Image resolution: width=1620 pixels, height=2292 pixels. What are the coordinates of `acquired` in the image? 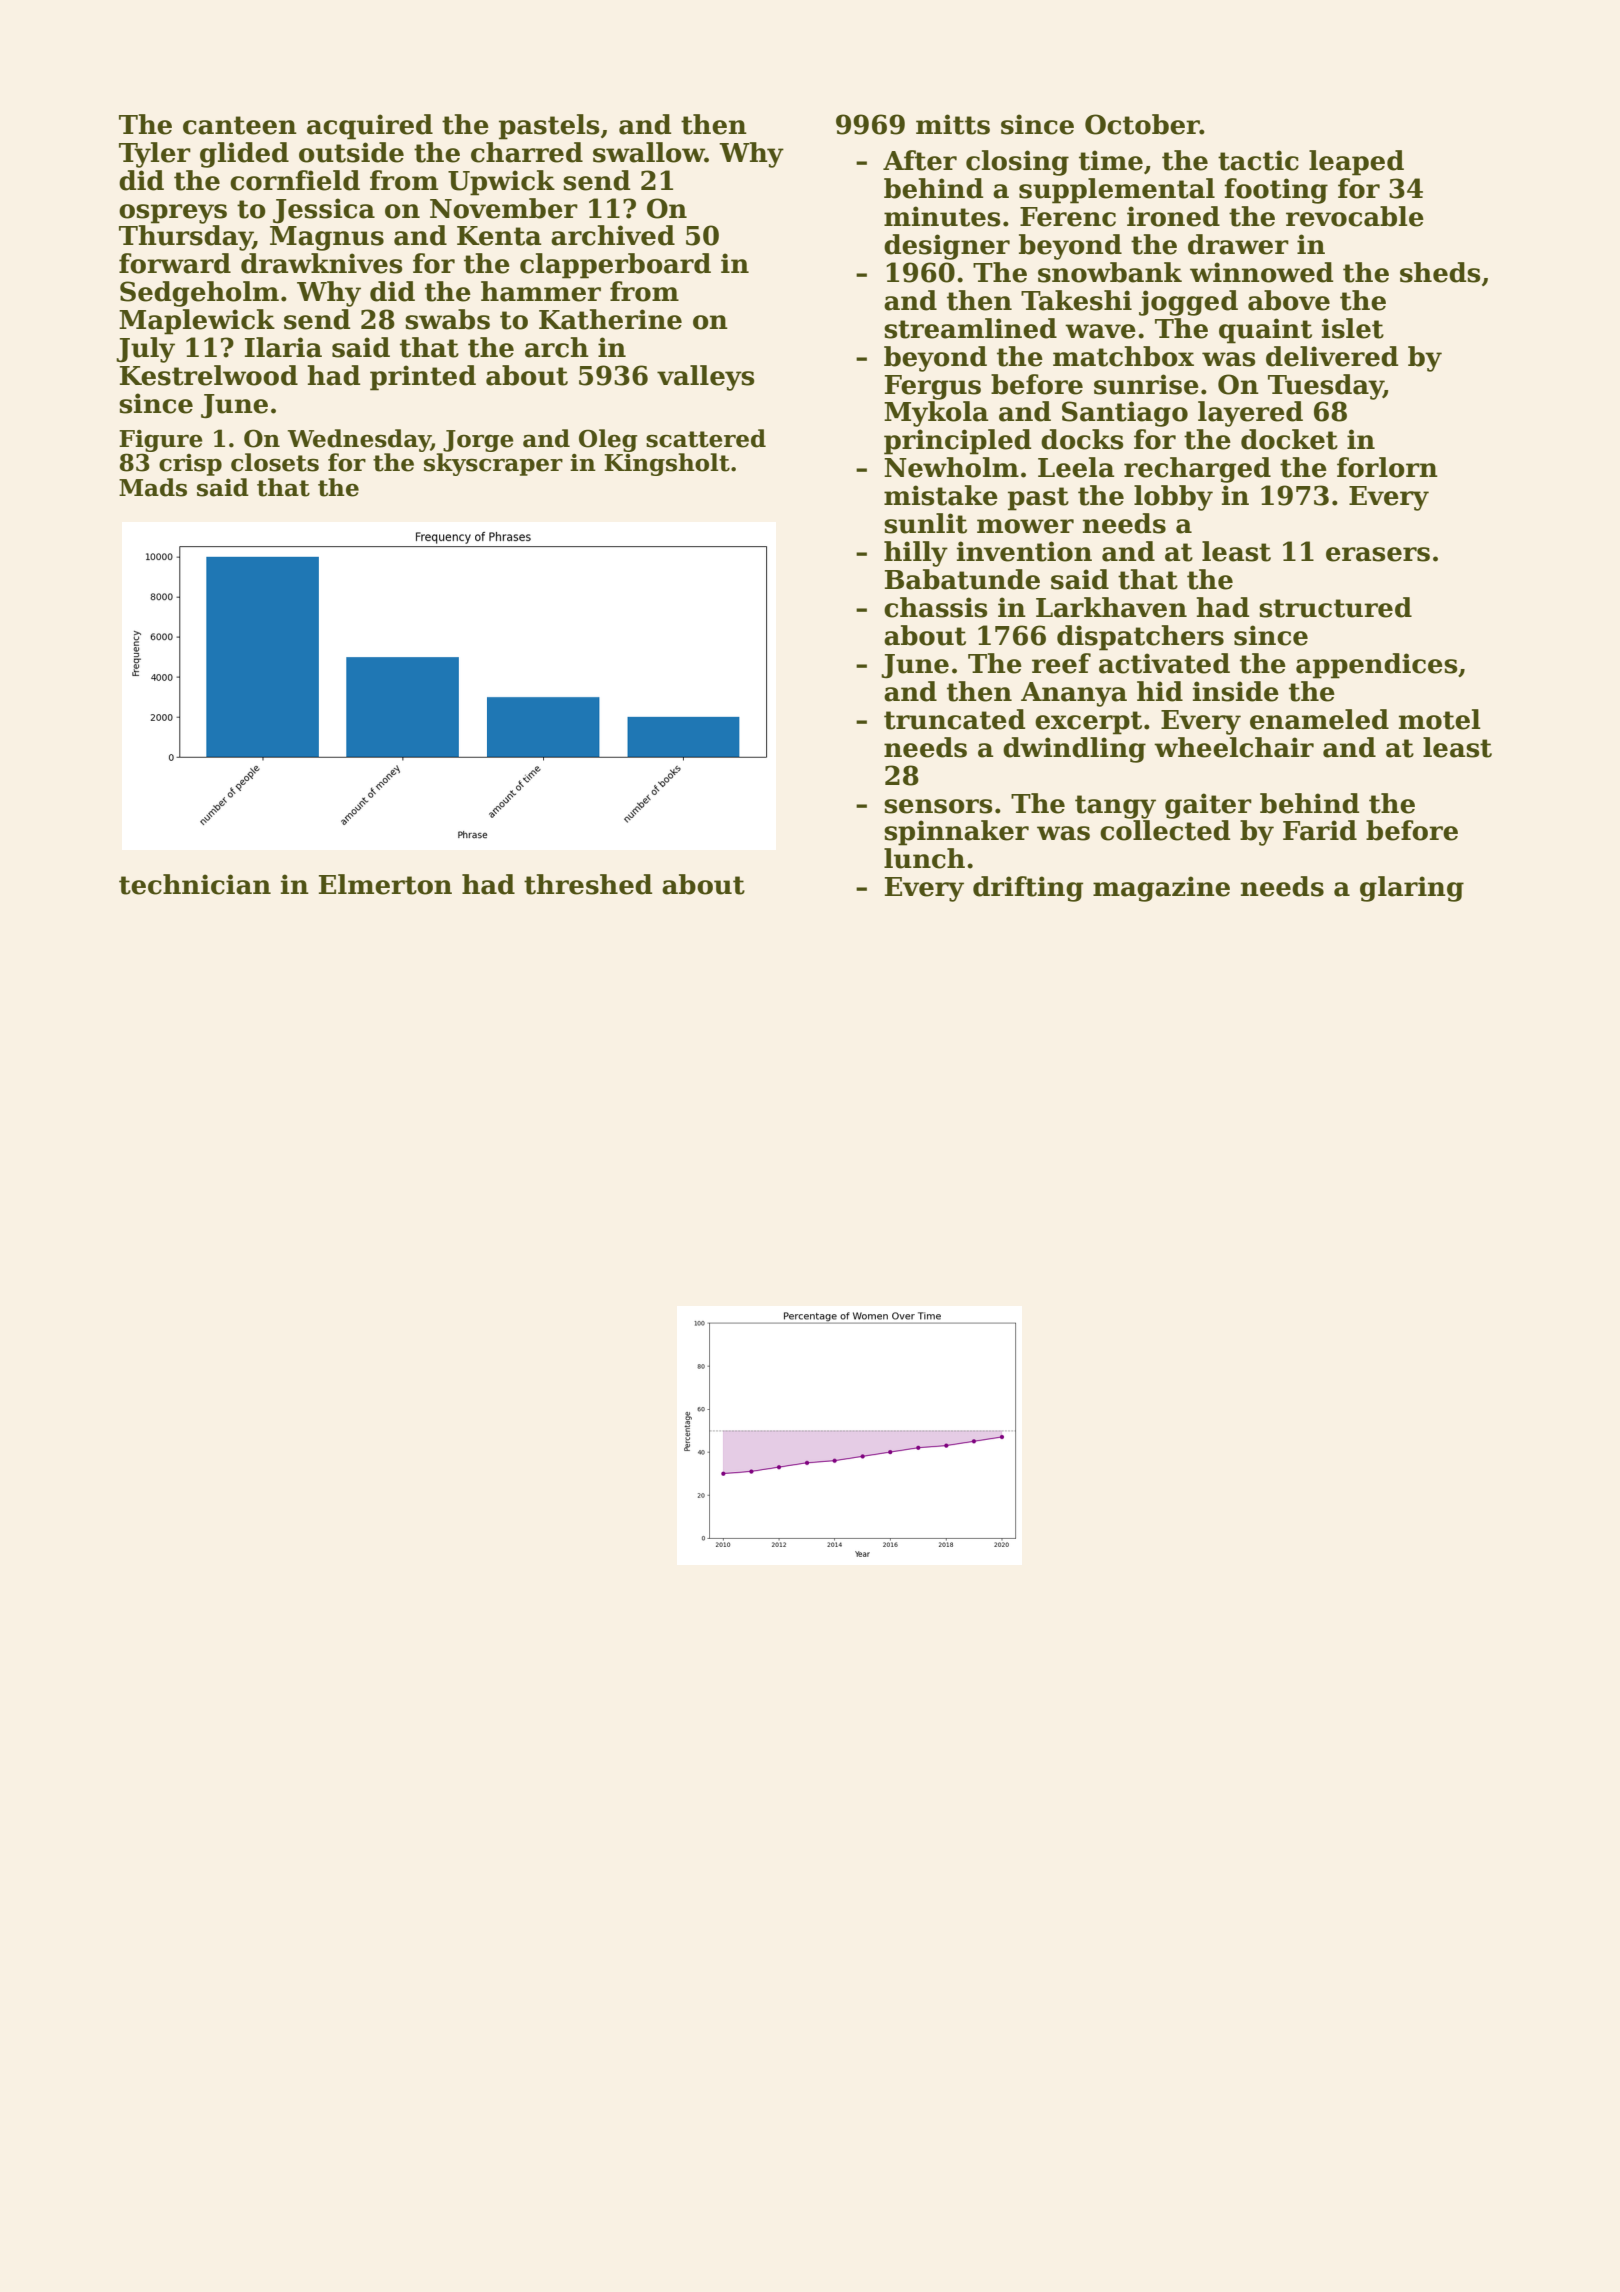 It's located at (370, 127).
